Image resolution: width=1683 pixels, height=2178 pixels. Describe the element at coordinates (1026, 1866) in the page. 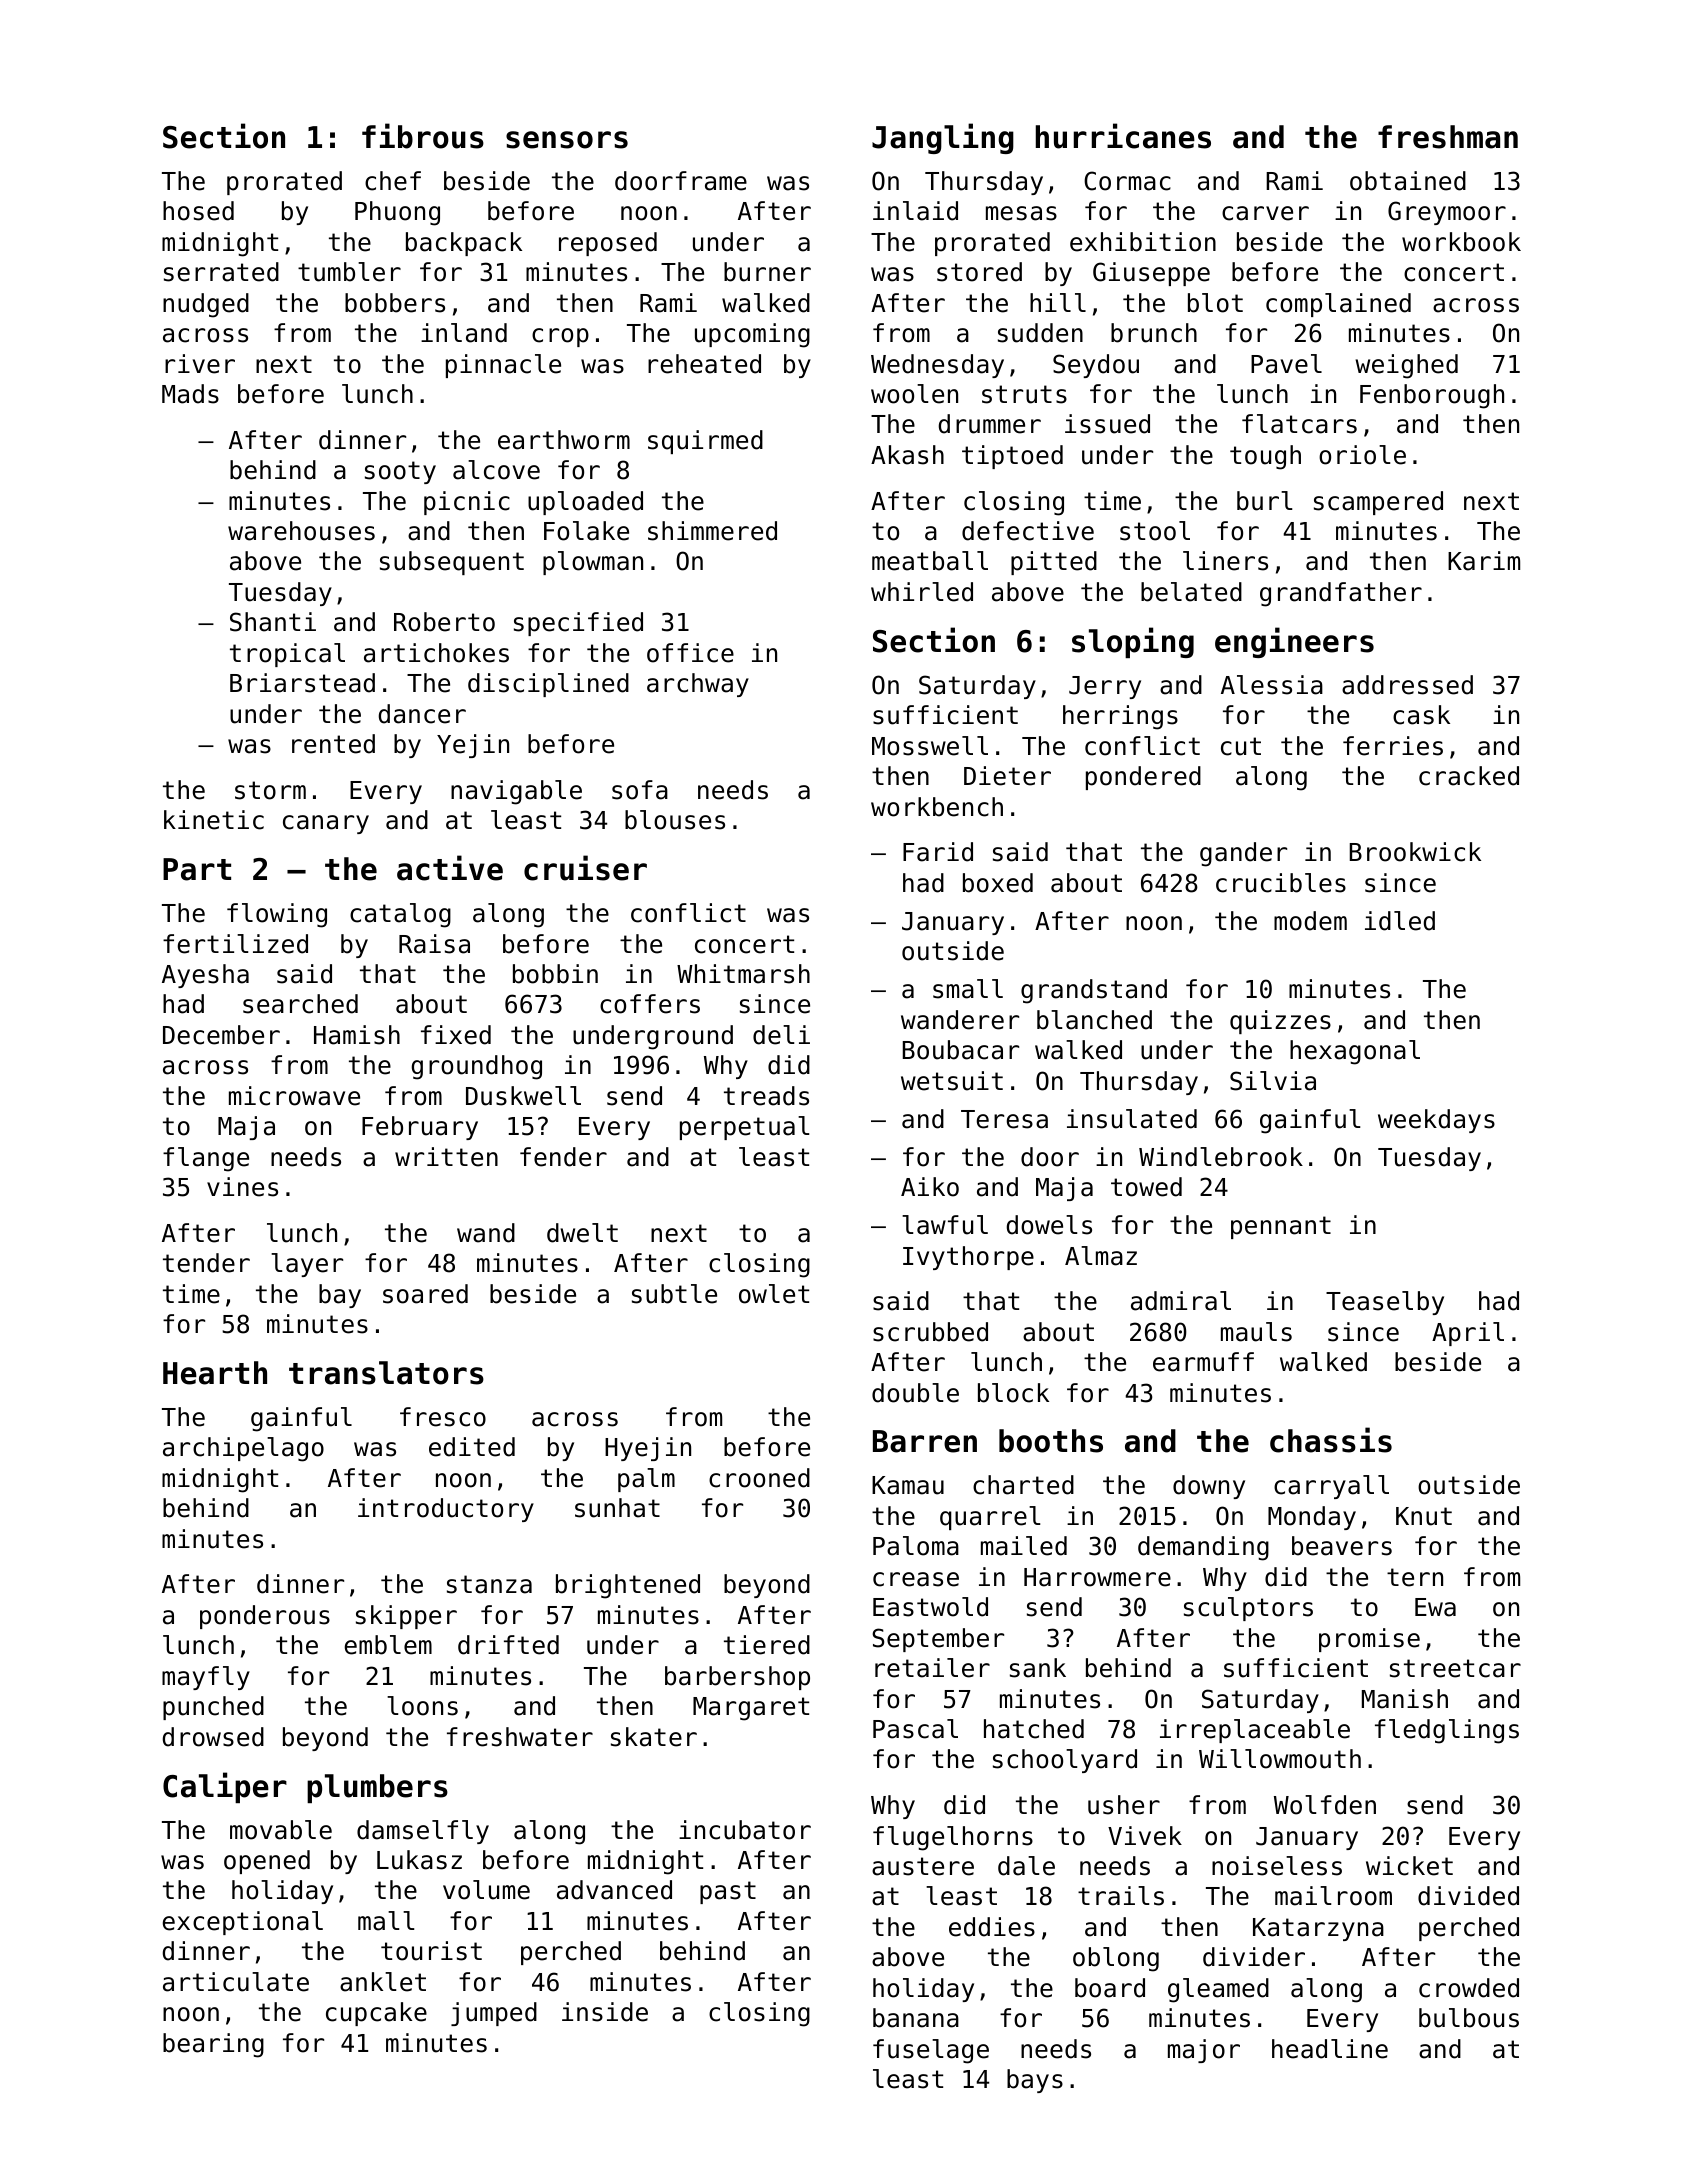

I see `dale` at that location.
